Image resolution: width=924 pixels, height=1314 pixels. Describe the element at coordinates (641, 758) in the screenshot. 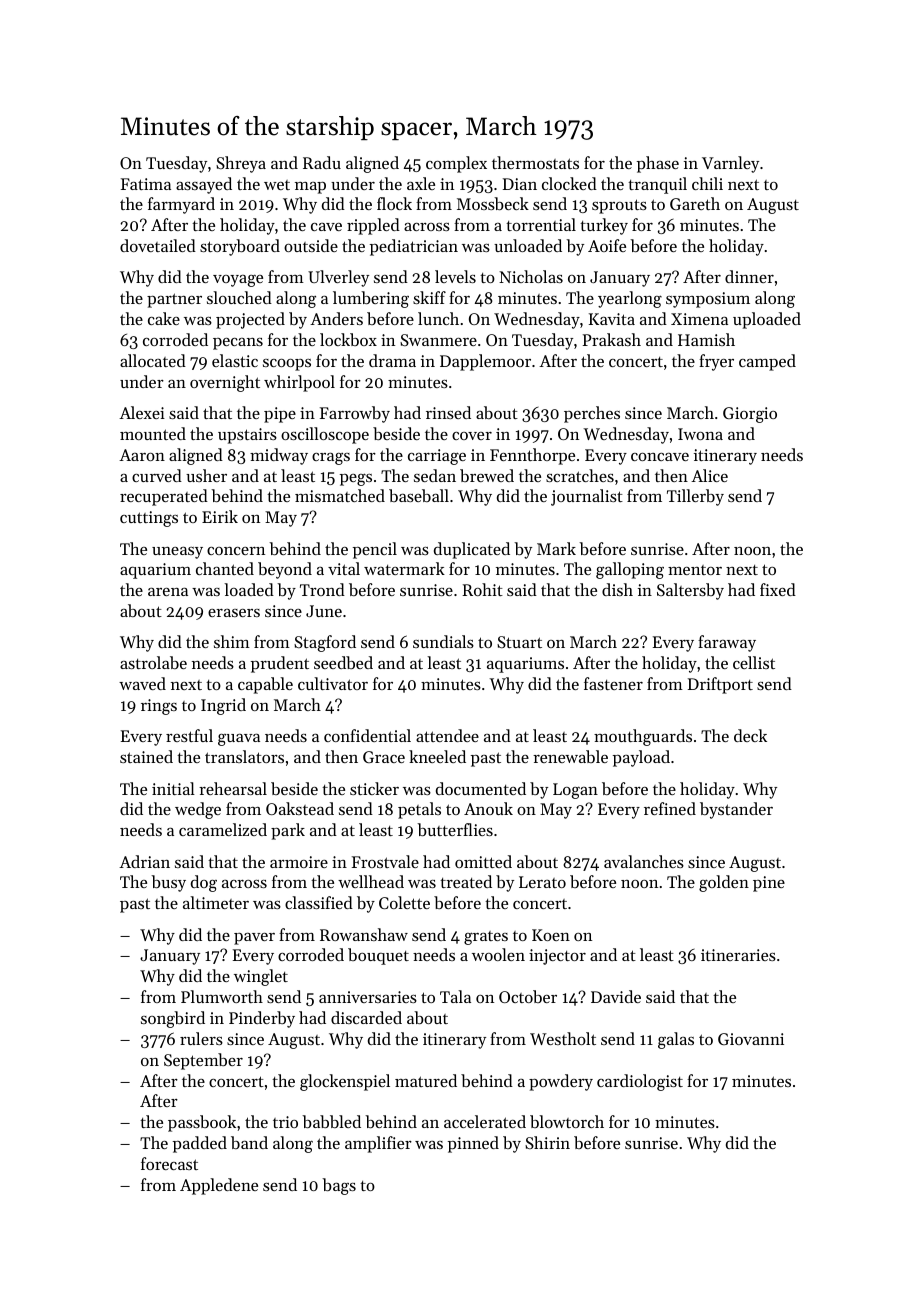

I see `payload` at that location.
